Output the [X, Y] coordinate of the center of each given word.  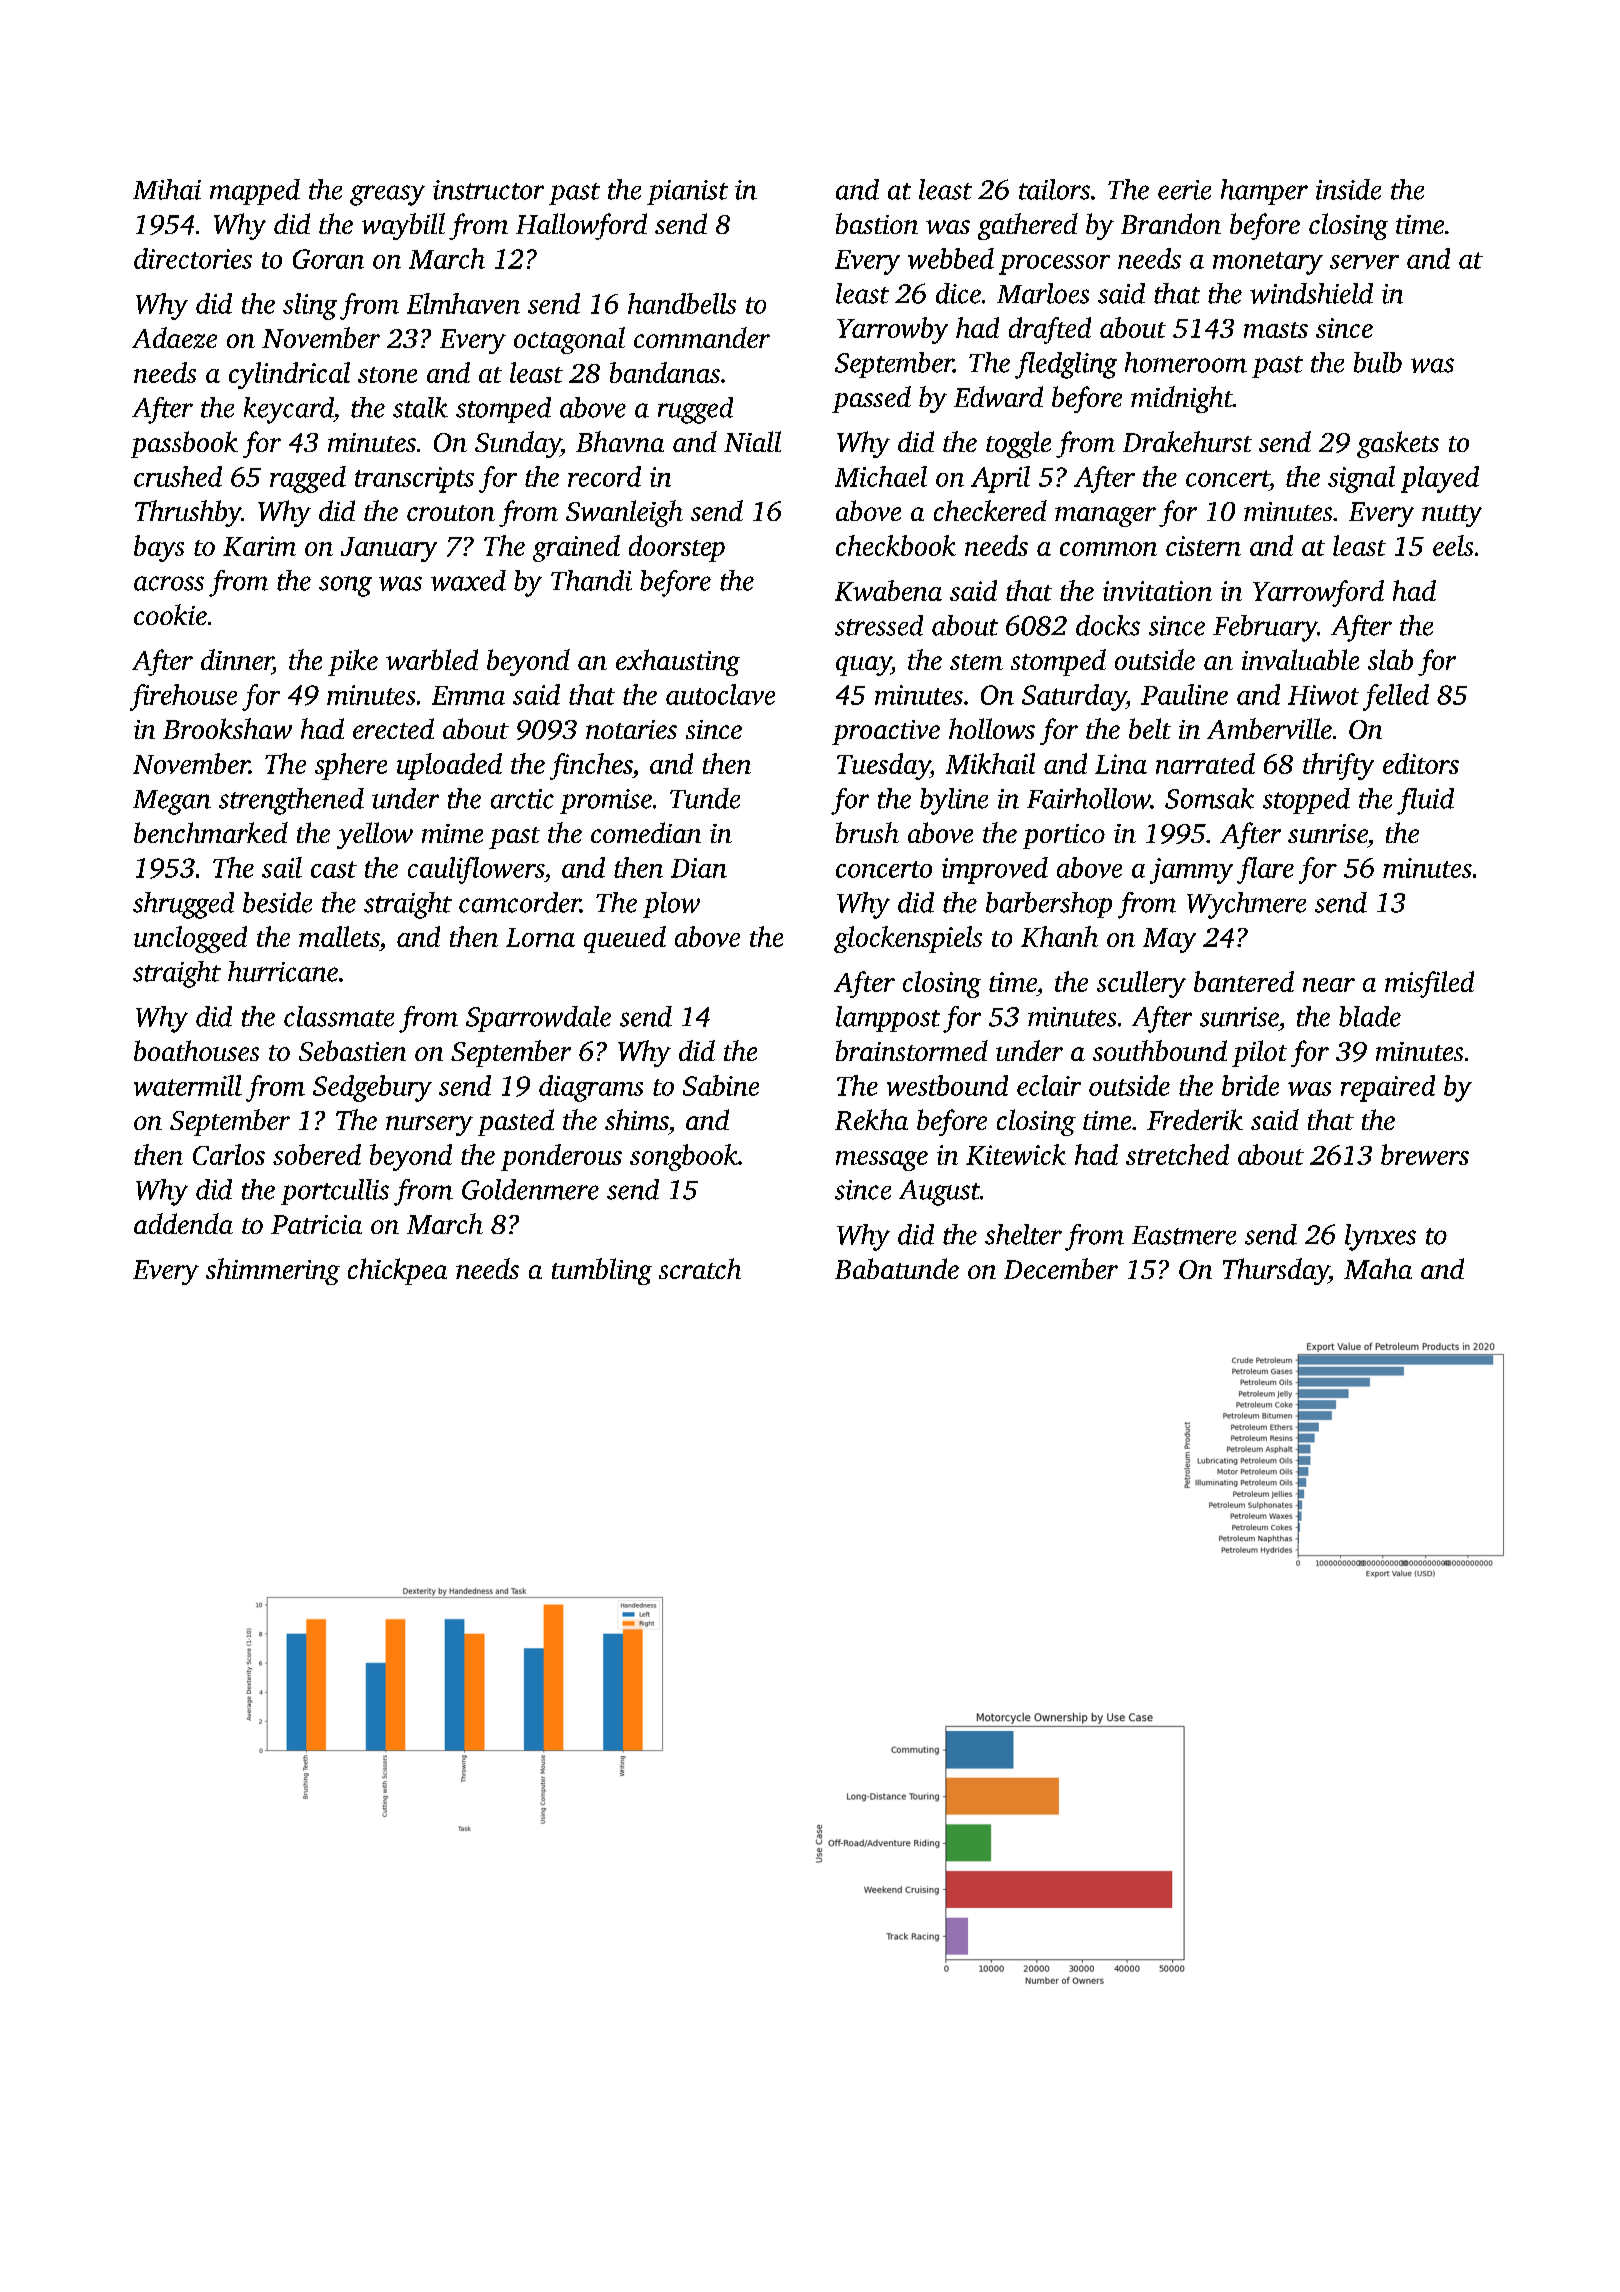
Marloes [1043, 293]
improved [995, 870]
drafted [1050, 330]
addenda [183, 1223]
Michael [881, 476]
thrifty [1338, 766]
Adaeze [174, 338]
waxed [468, 580]
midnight [1182, 399]
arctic [522, 799]
